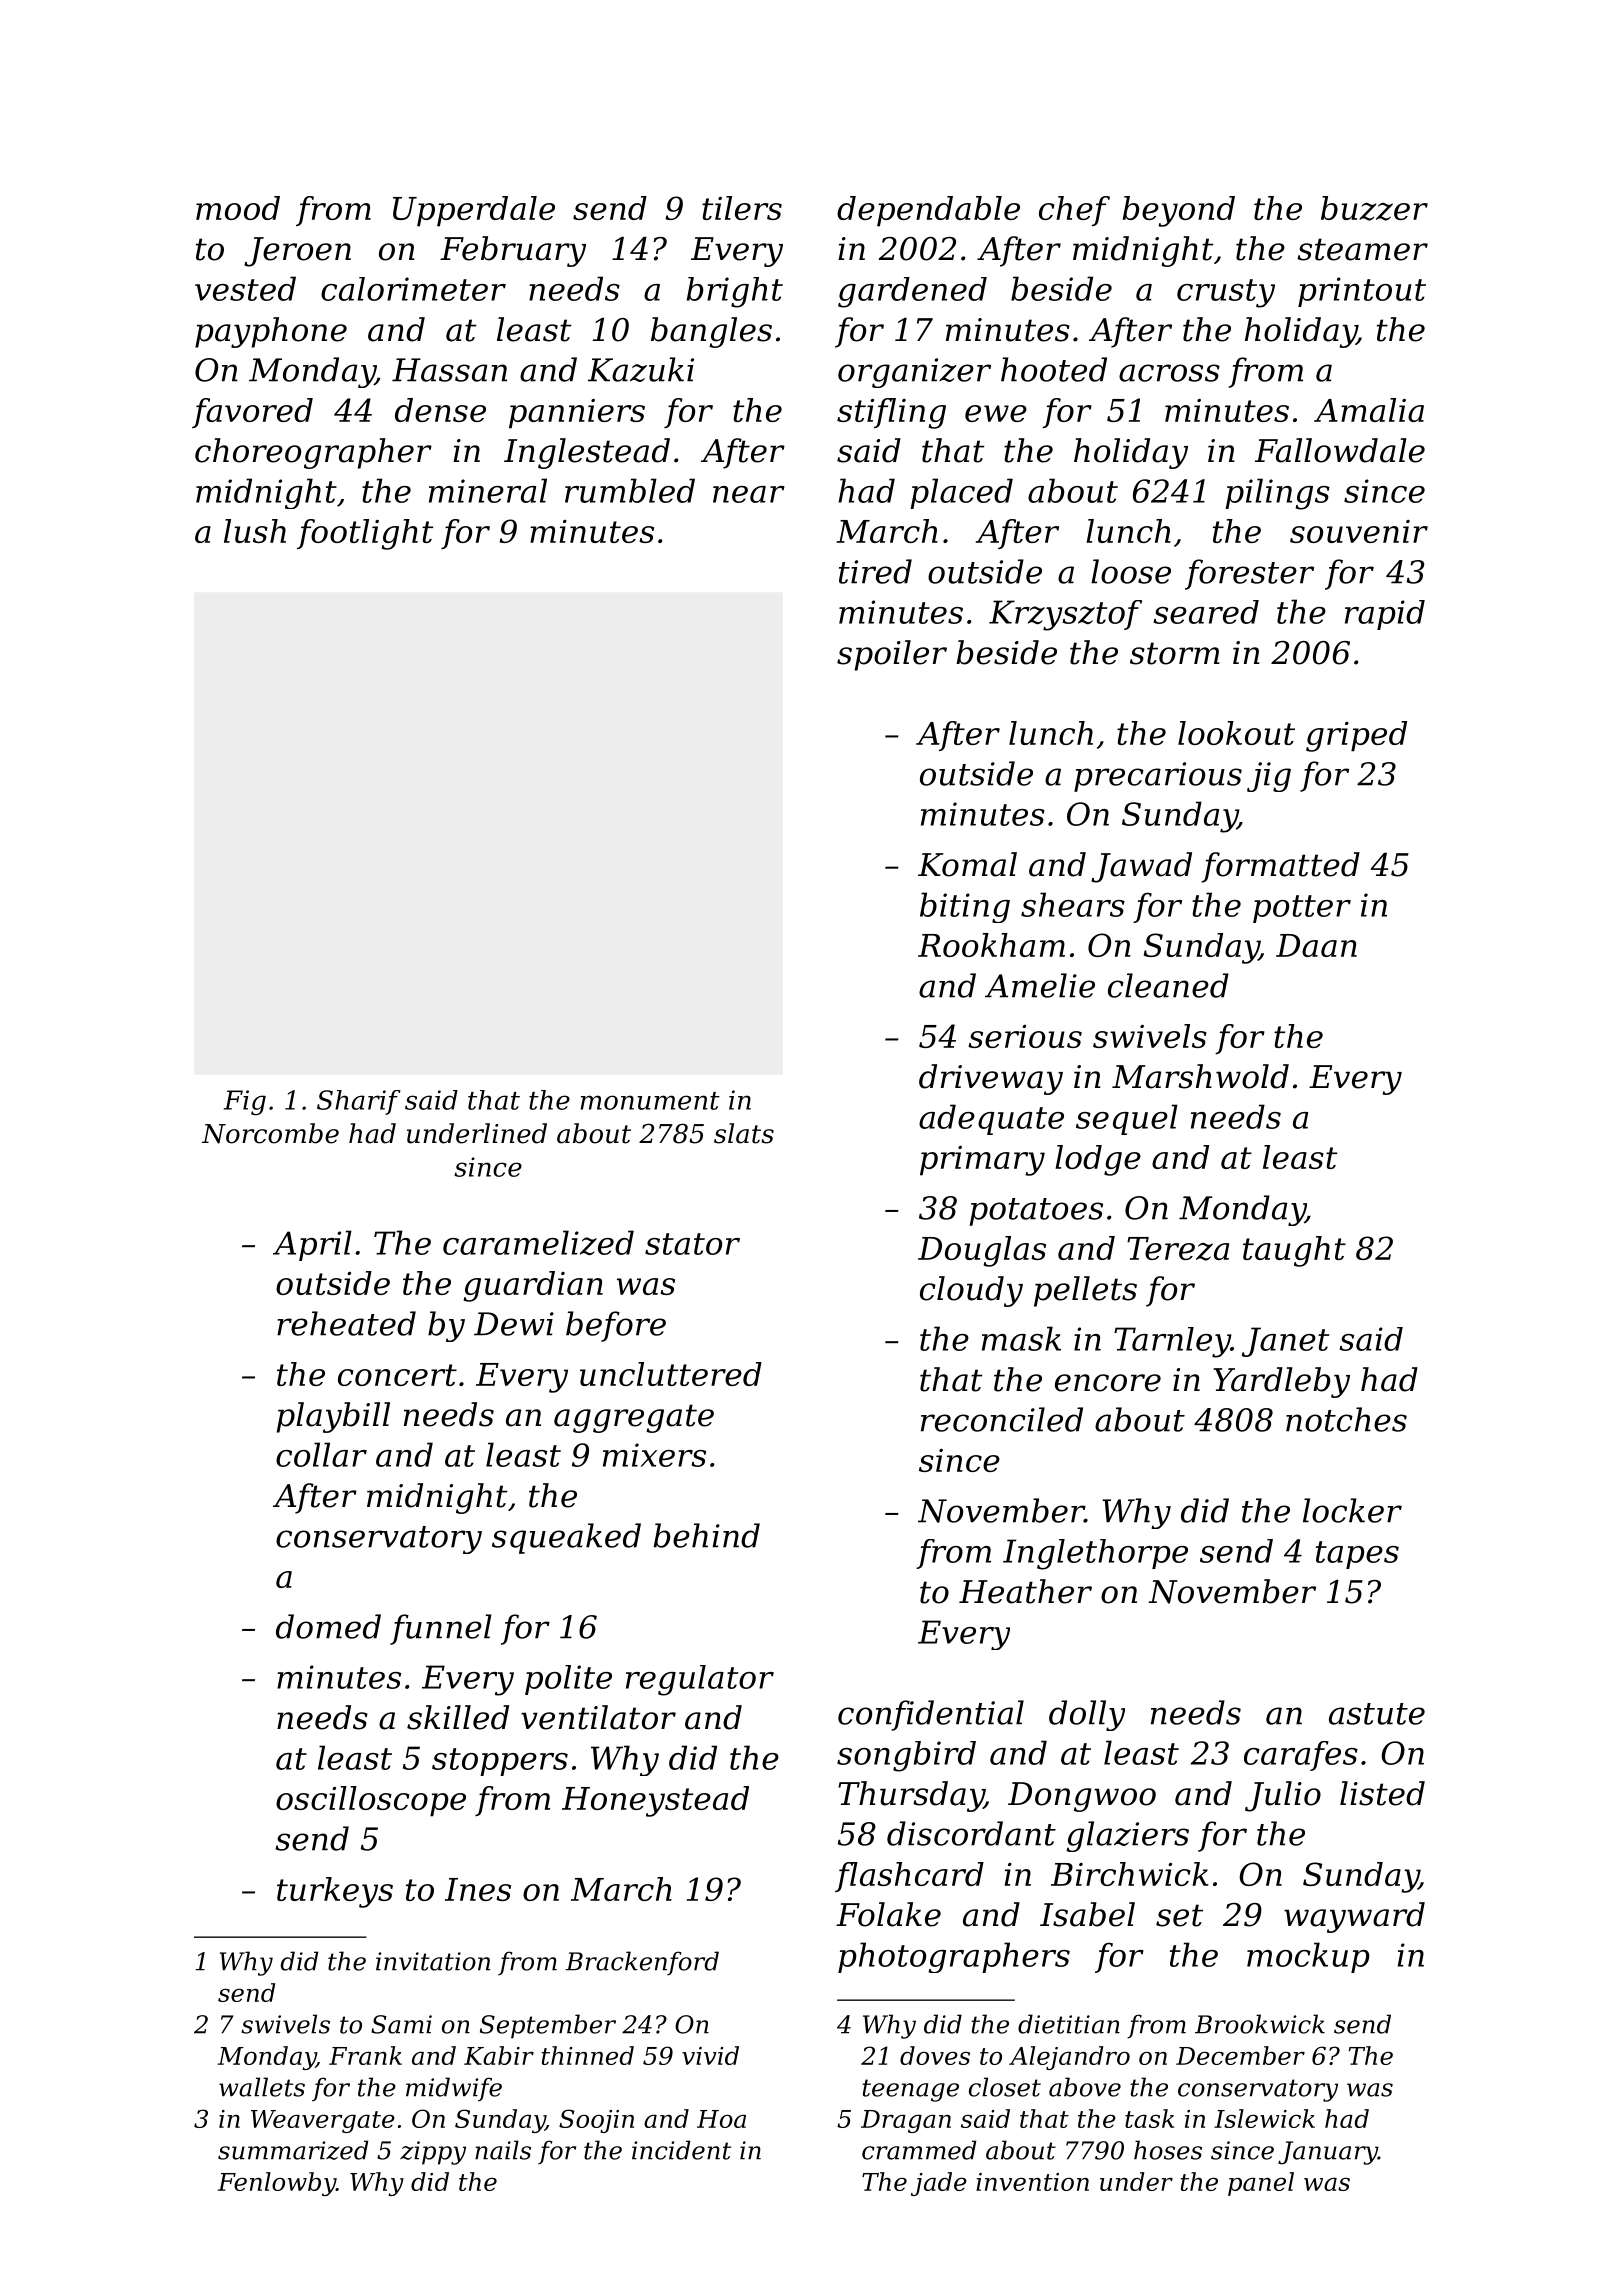 This screenshot has height=2292, width=1620. What do you see at coordinates (488, 490) in the screenshot?
I see `mineral` at bounding box center [488, 490].
